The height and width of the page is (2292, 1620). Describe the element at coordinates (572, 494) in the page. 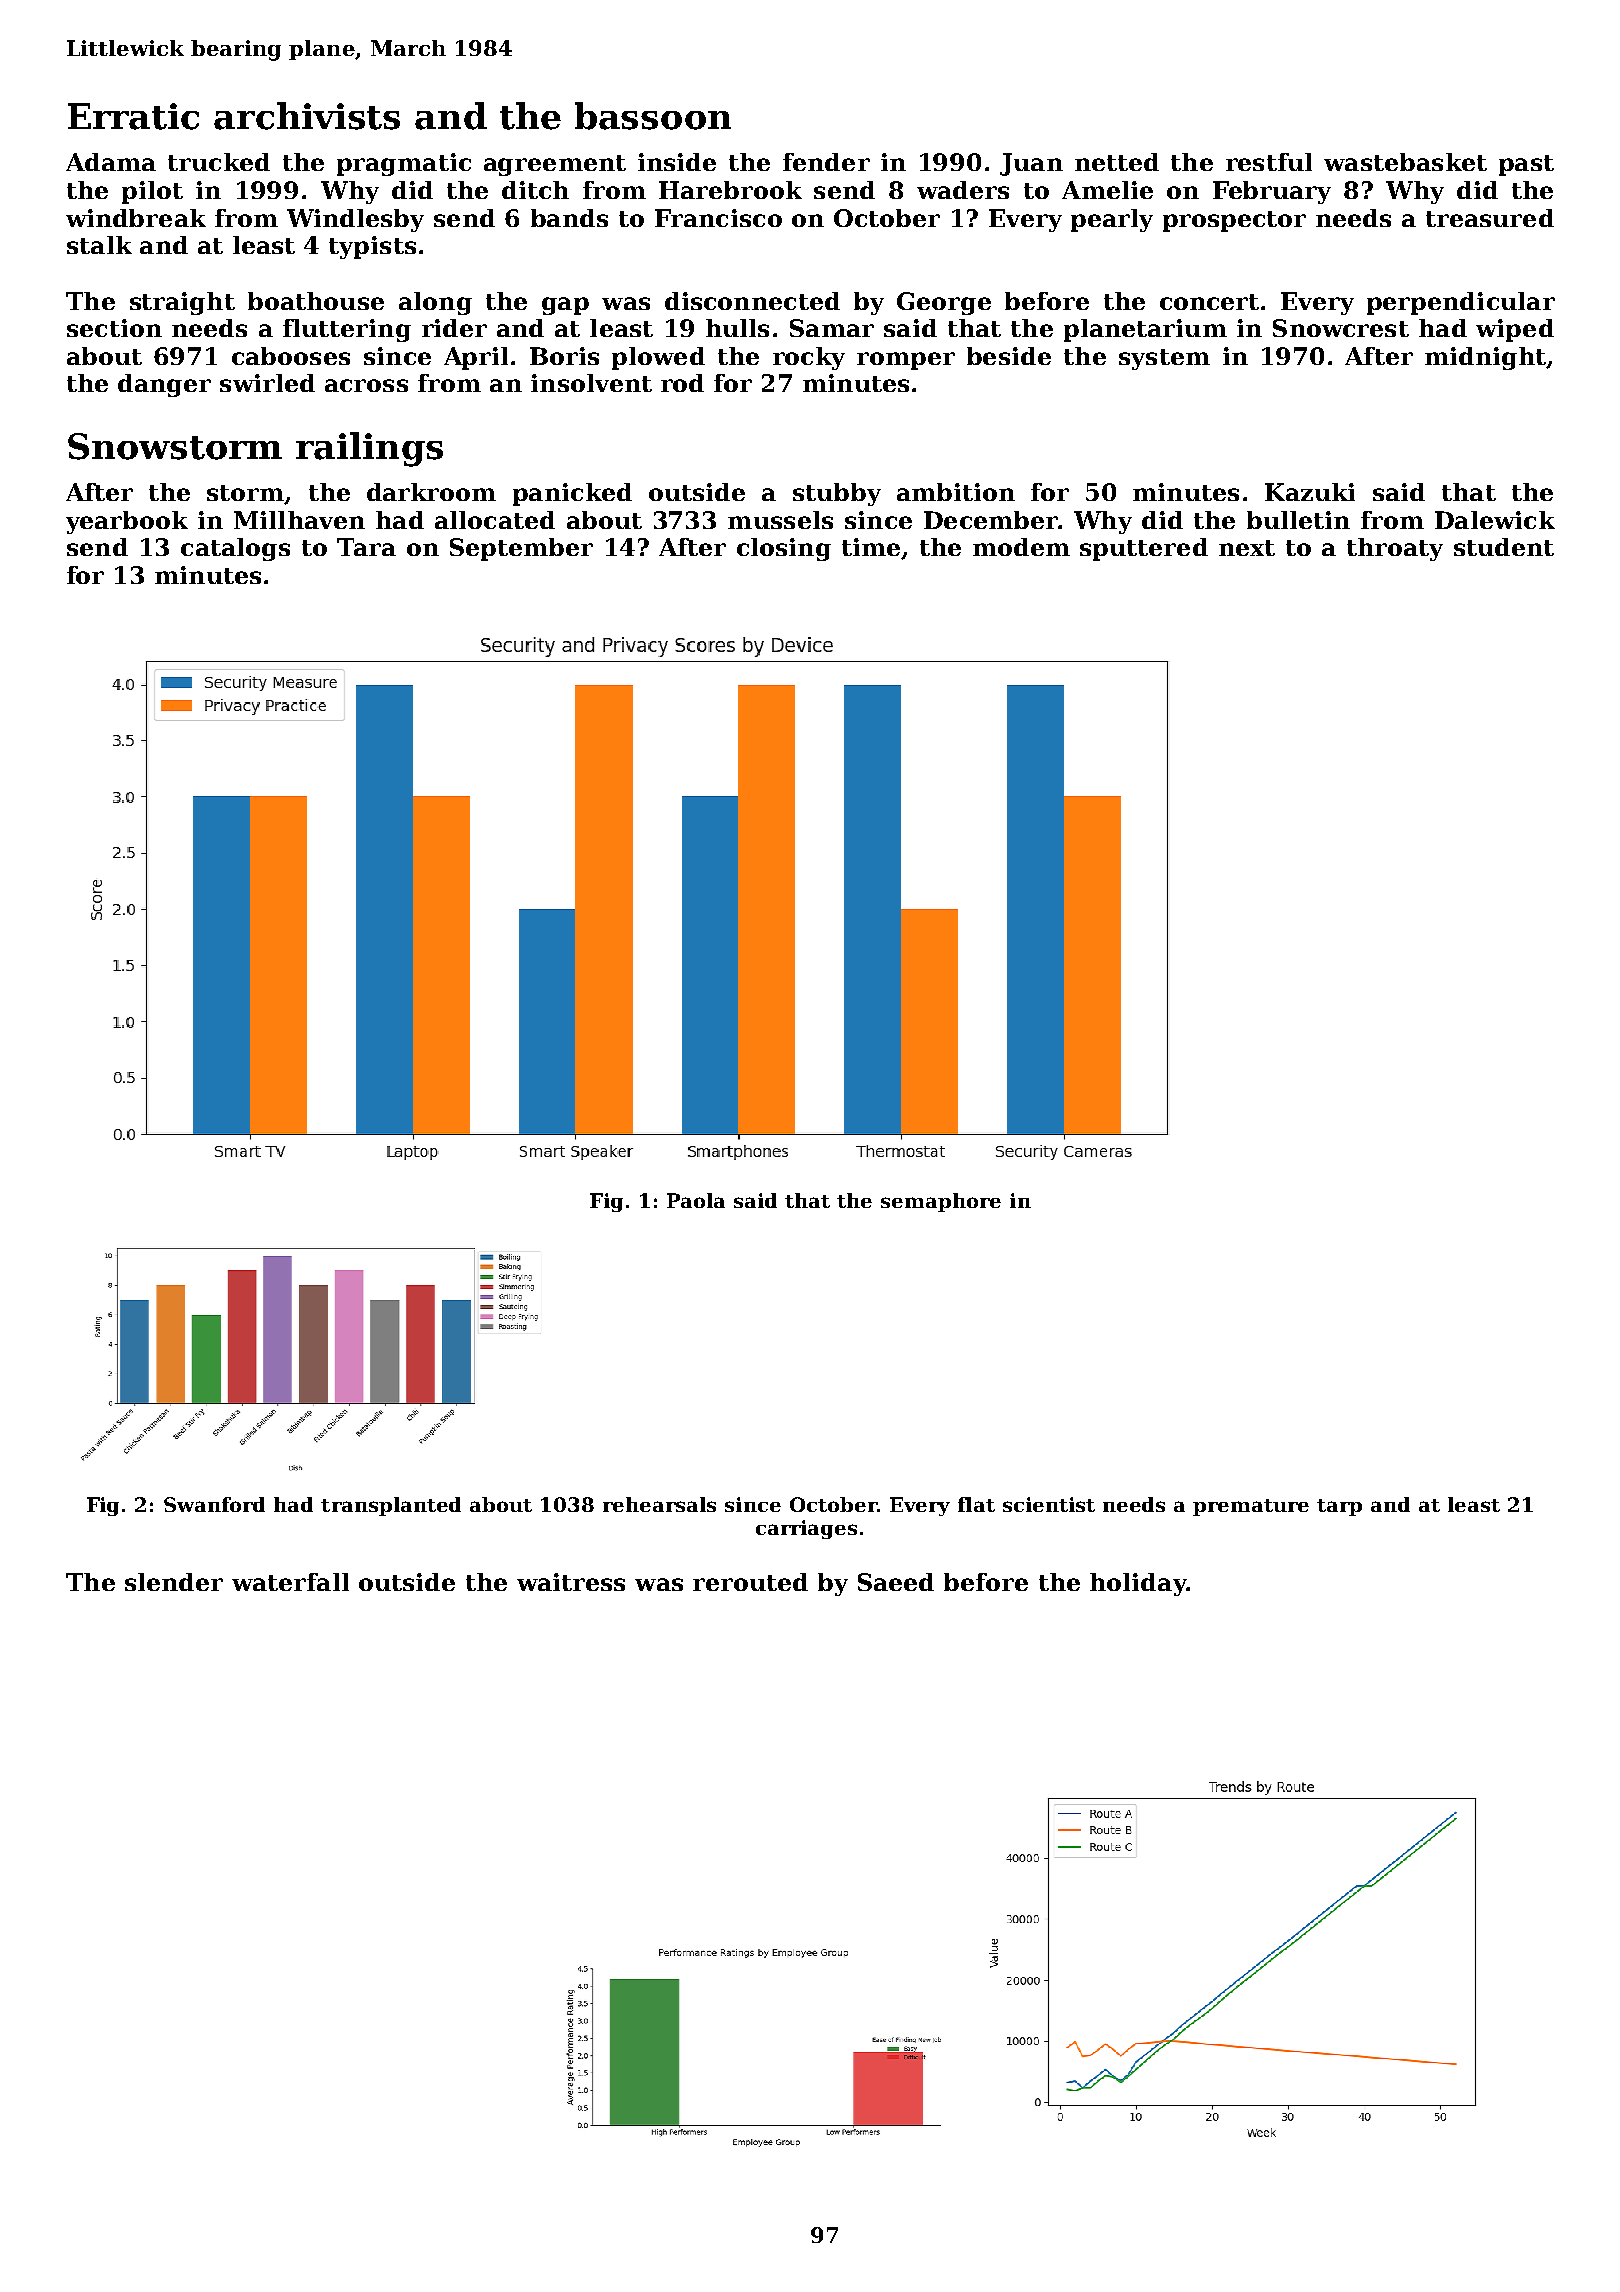

I see `panicked` at that location.
